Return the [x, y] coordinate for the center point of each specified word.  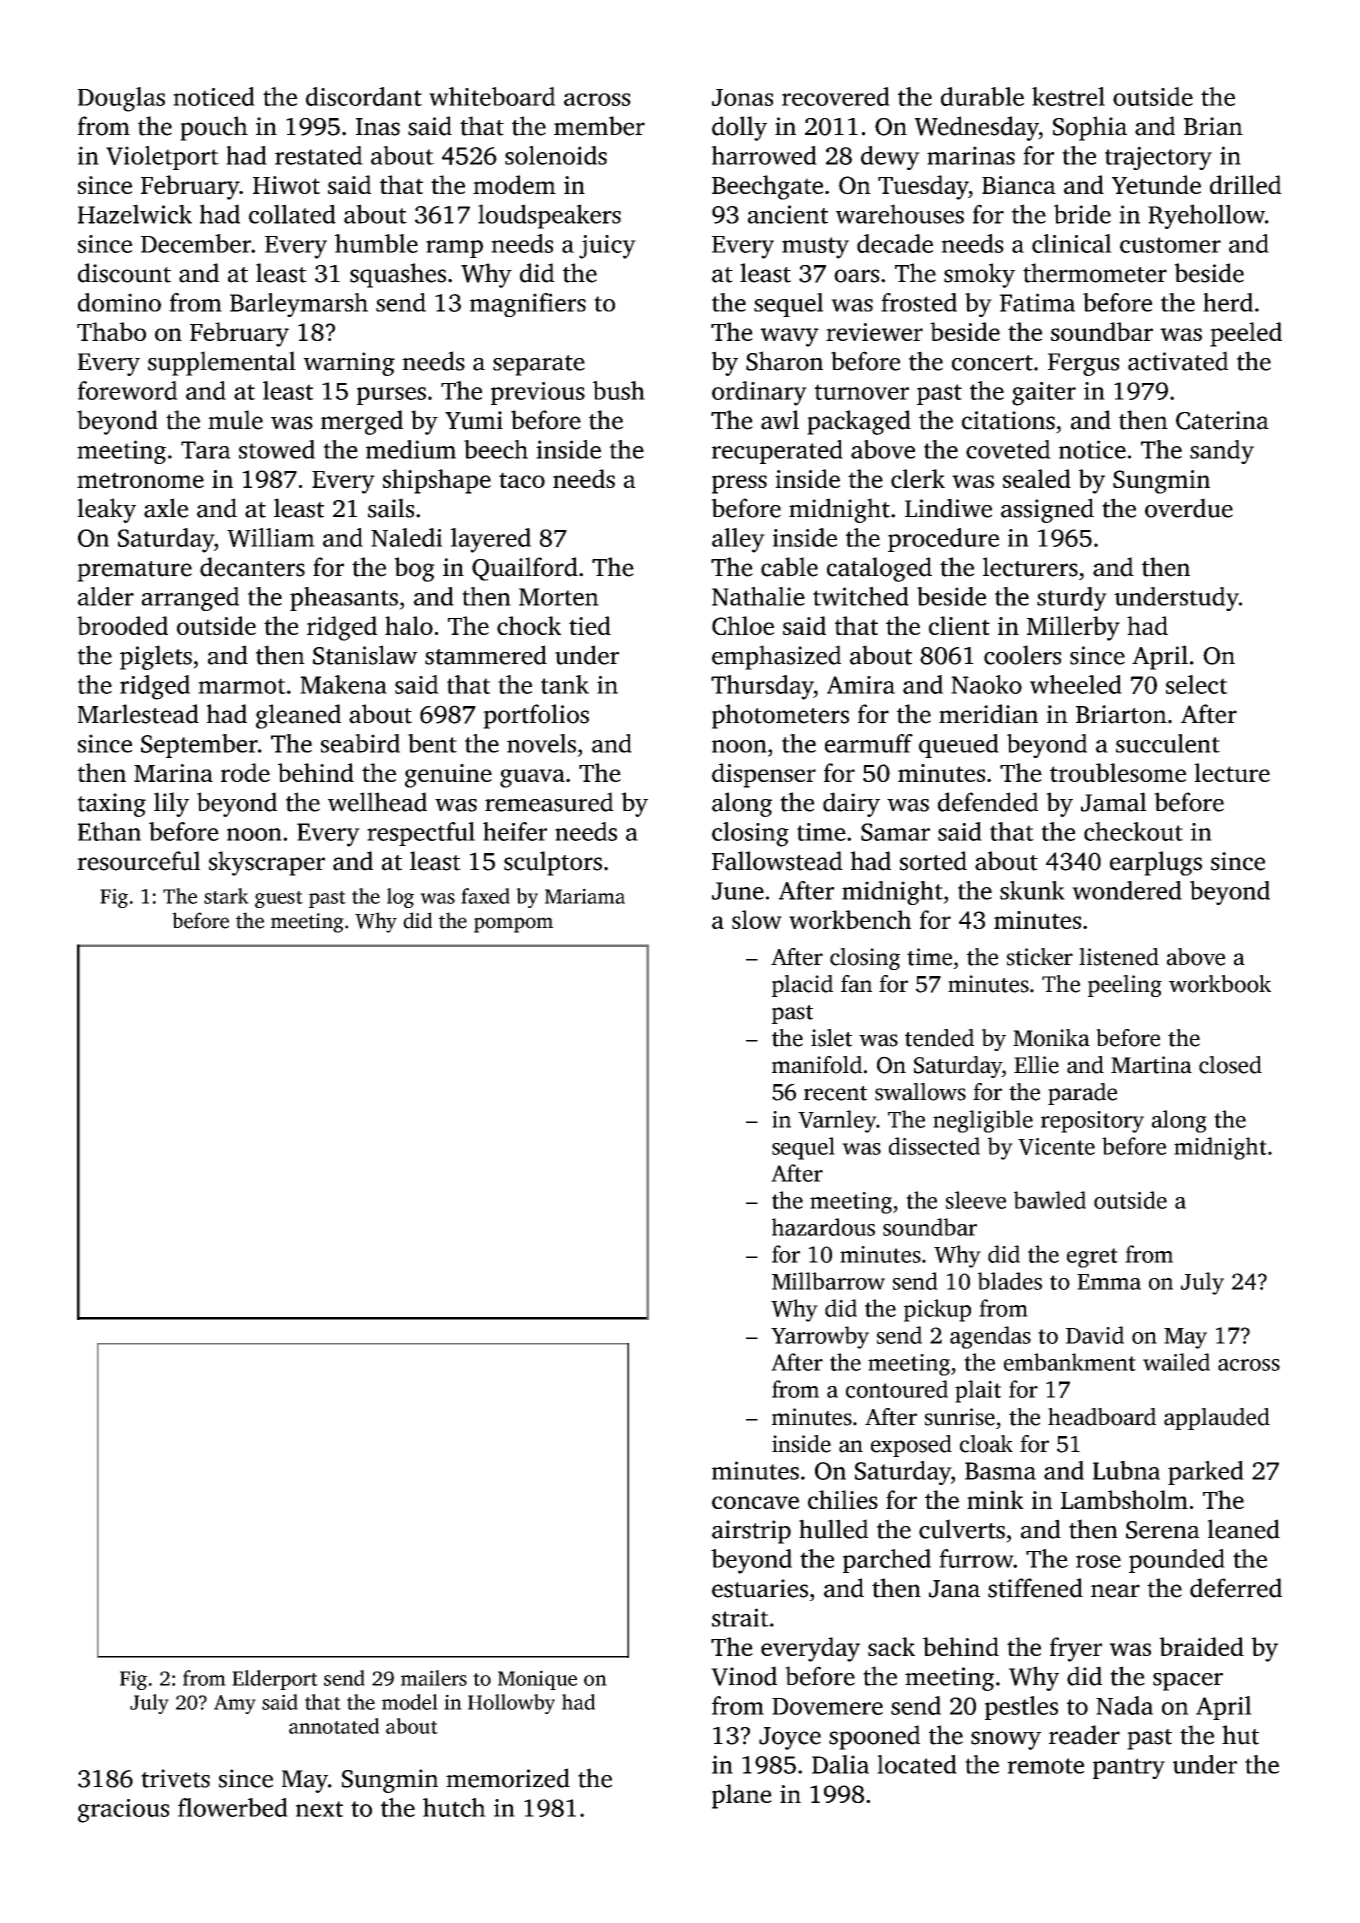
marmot [242, 686]
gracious [123, 1811]
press [739, 484]
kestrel [1068, 96]
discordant [364, 96]
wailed [1176, 1362]
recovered [836, 96]
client [959, 625]
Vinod [744, 1676]
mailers [434, 1678]
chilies [843, 1499]
